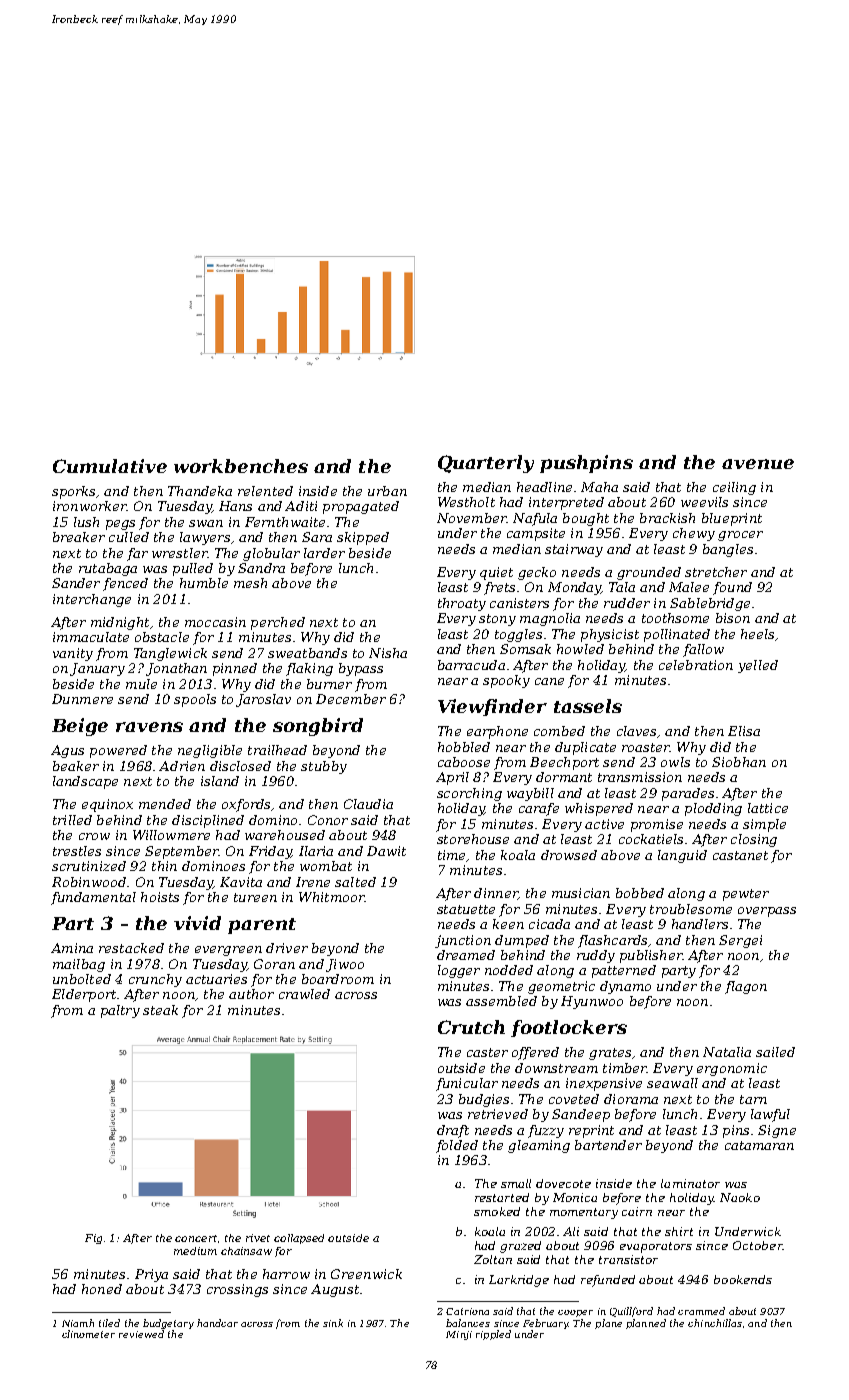 Image resolution: width=849 pixels, height=1400 pixels. I want to click on skipped, so click(363, 538).
